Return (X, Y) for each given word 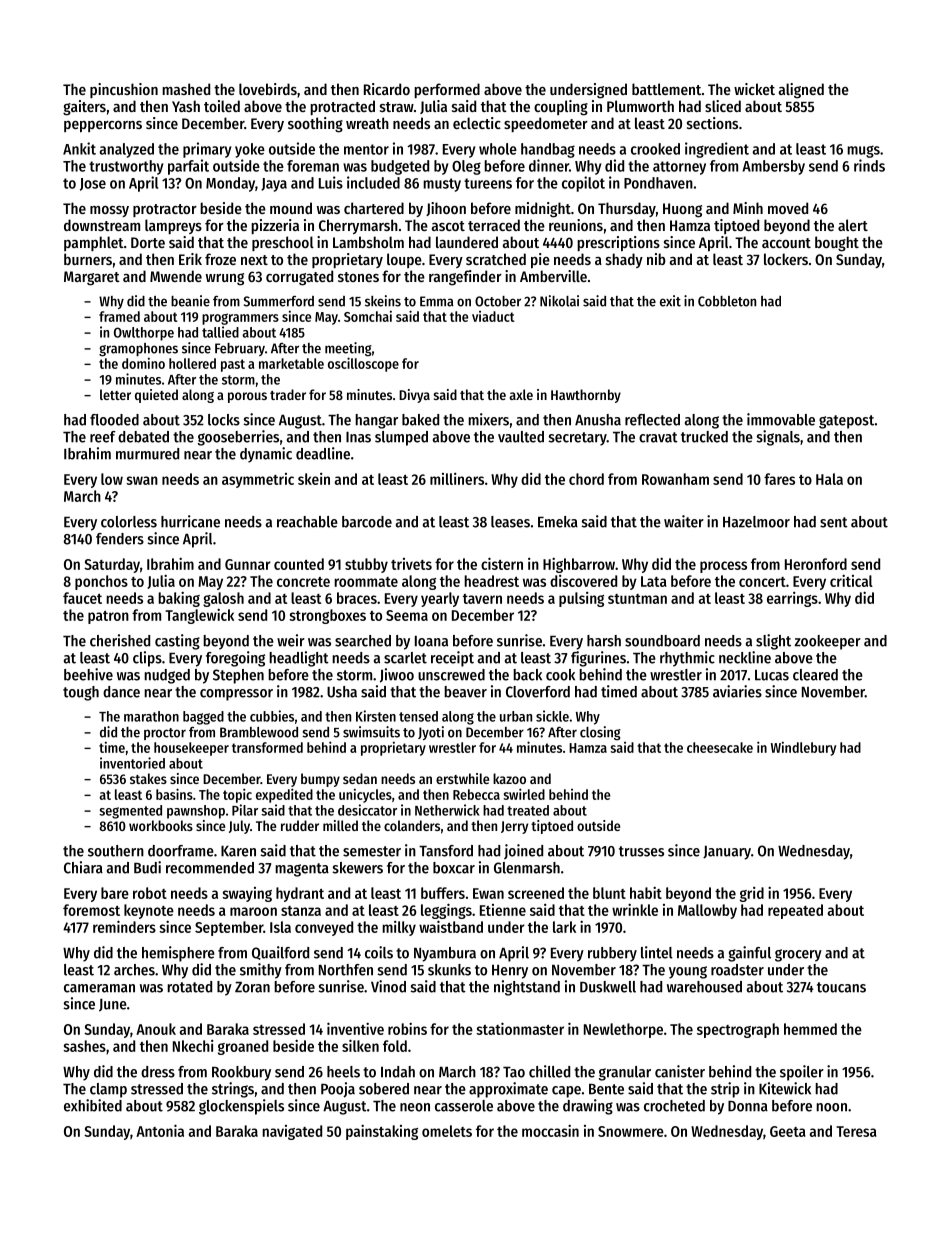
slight (773, 642)
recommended (210, 868)
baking (179, 599)
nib (656, 259)
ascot (448, 226)
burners (88, 259)
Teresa (856, 1131)
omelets (447, 1131)
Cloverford (538, 692)
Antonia (160, 1130)
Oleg (466, 167)
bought (837, 244)
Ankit (79, 148)
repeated (795, 911)
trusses (641, 851)
